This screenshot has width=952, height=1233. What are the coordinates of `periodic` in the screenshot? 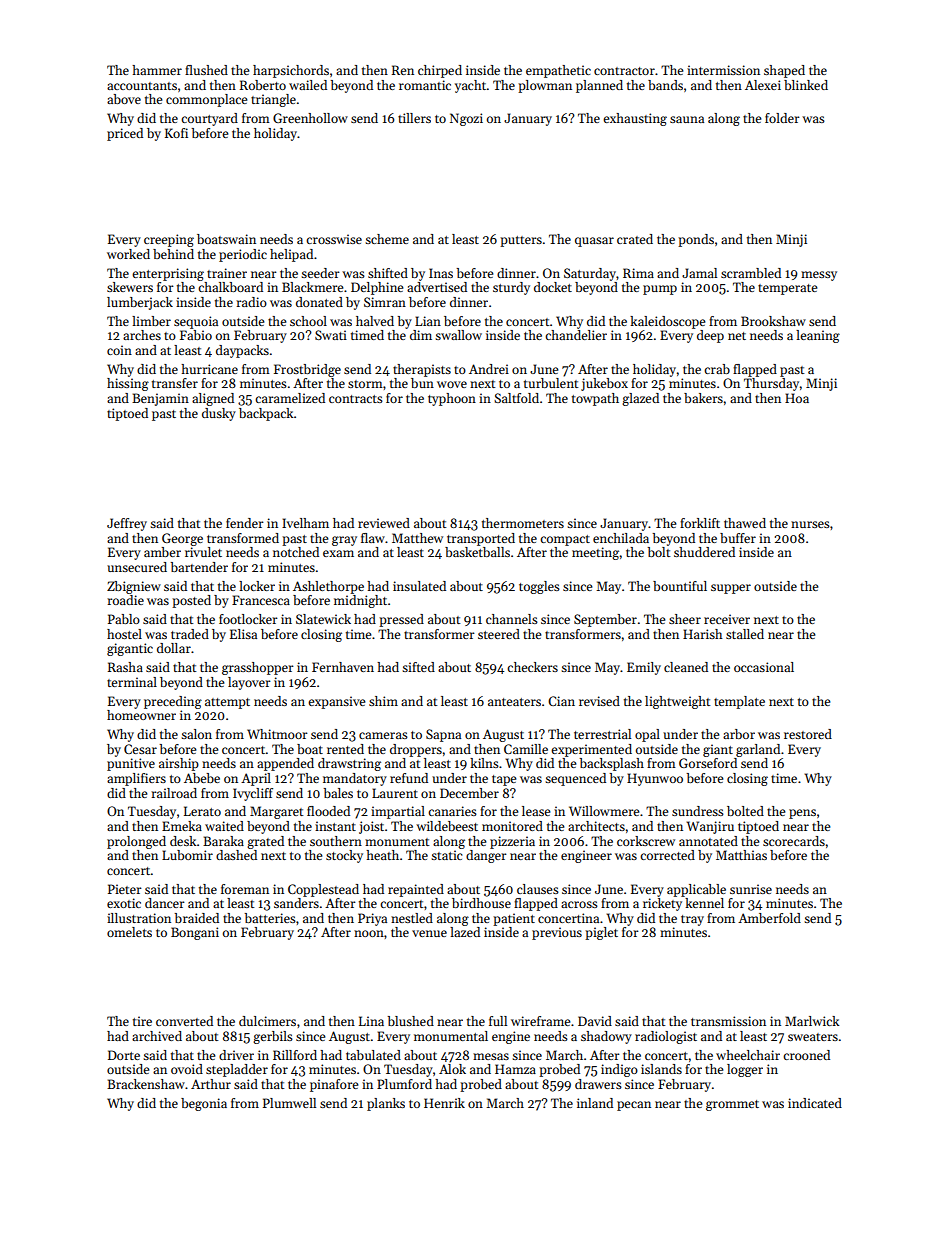 It's located at (243, 255).
